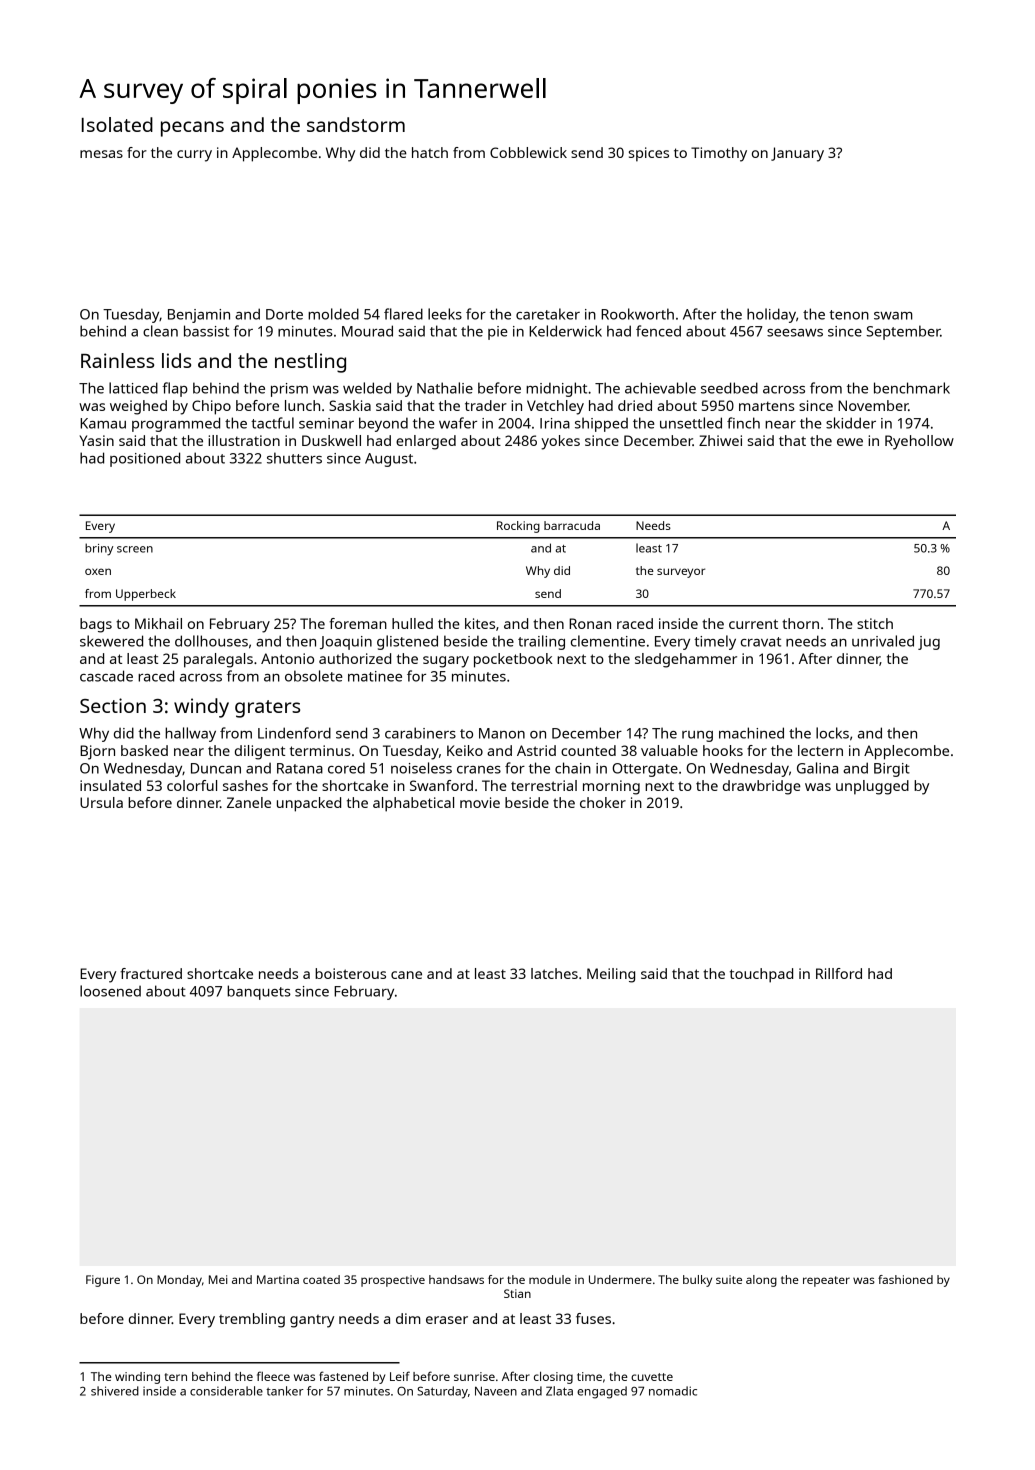 This page has width=1035, height=1470. What do you see at coordinates (800, 623) in the page?
I see `thorn` at bounding box center [800, 623].
